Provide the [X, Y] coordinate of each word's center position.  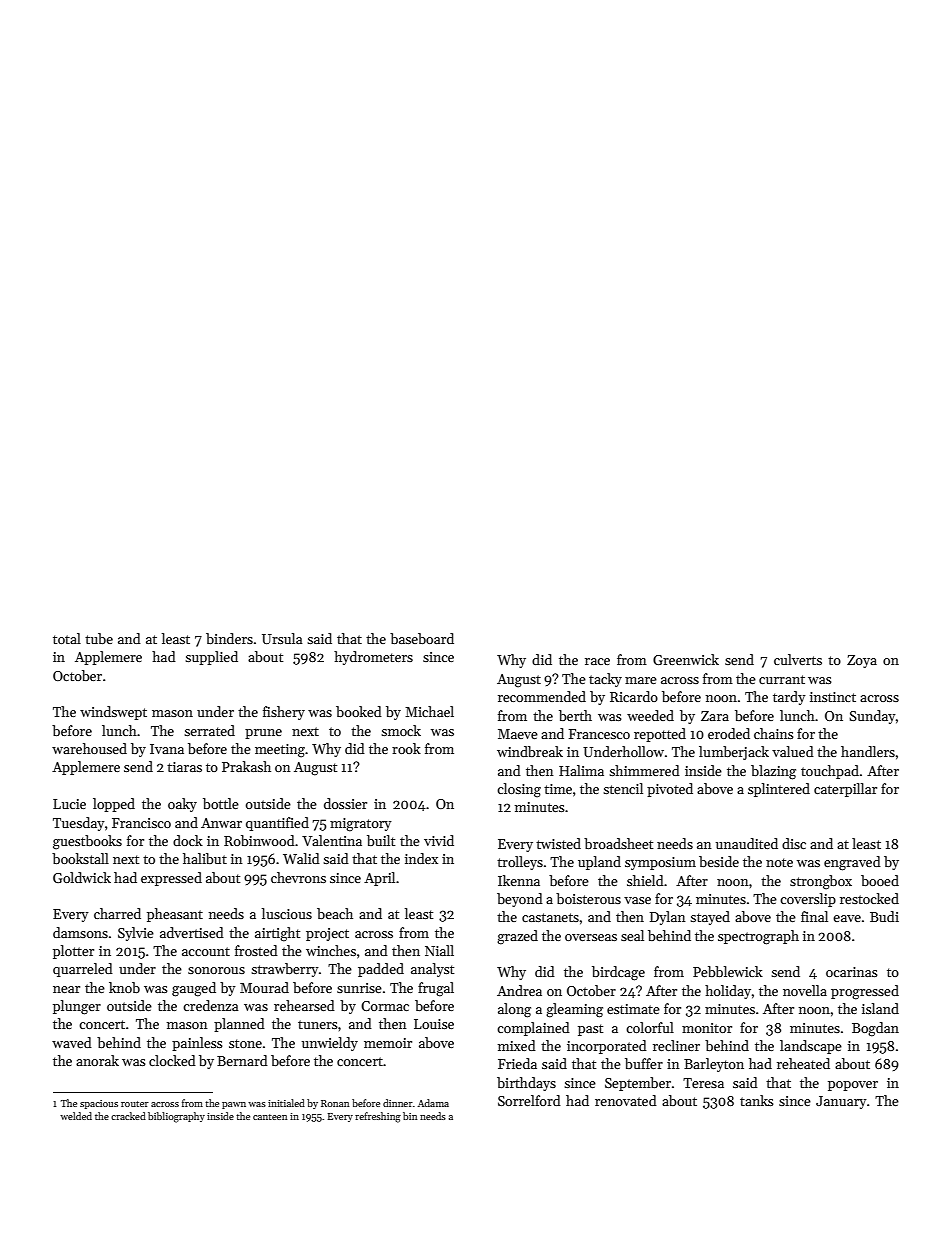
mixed [517, 1045]
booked [359, 711]
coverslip [808, 900]
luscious [287, 913]
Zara [715, 716]
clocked [172, 1060]
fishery [284, 713]
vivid [439, 840]
